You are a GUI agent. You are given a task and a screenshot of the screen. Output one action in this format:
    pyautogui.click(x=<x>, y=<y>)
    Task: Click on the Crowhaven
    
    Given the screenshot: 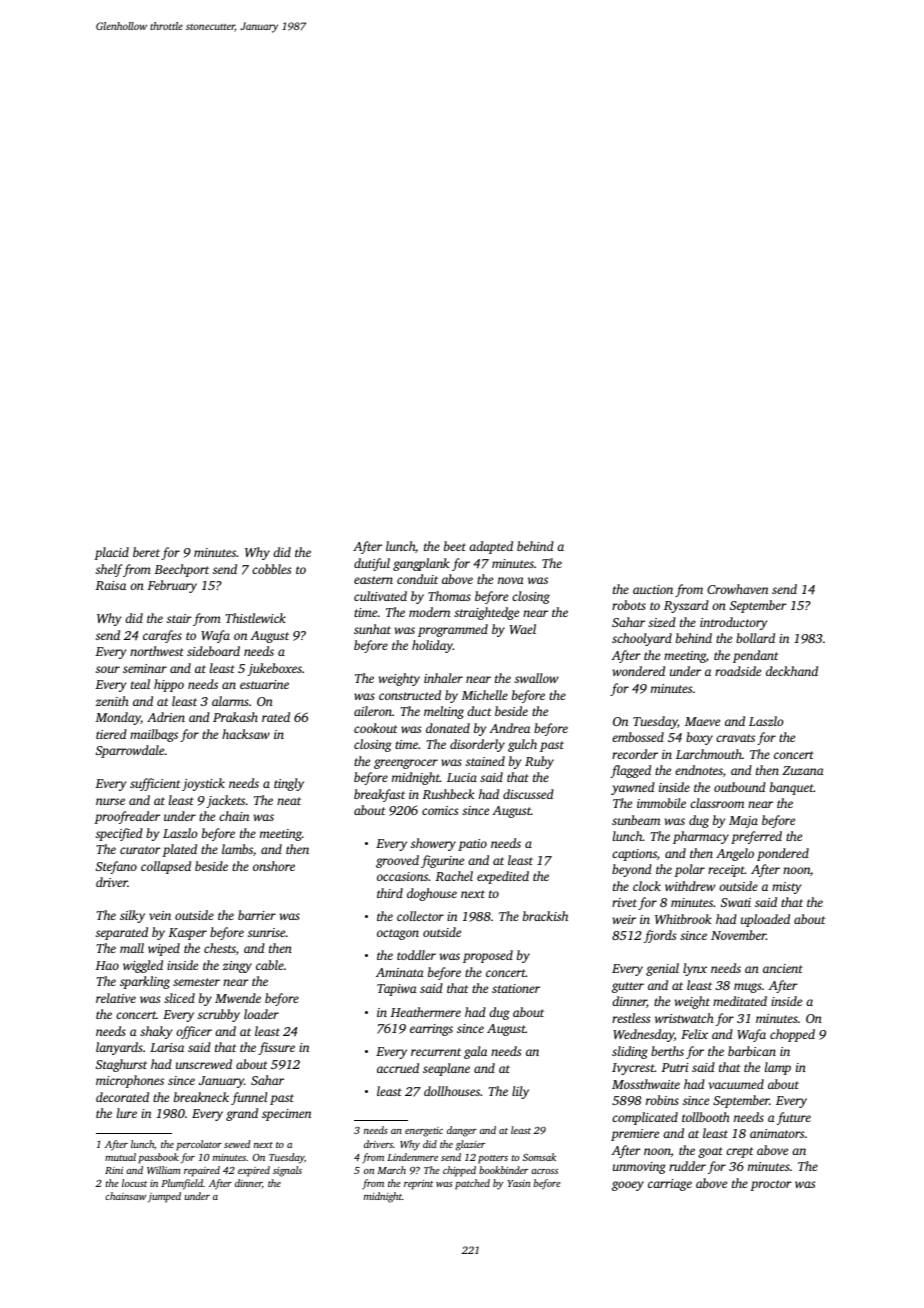 What is the action you would take?
    pyautogui.click(x=737, y=589)
